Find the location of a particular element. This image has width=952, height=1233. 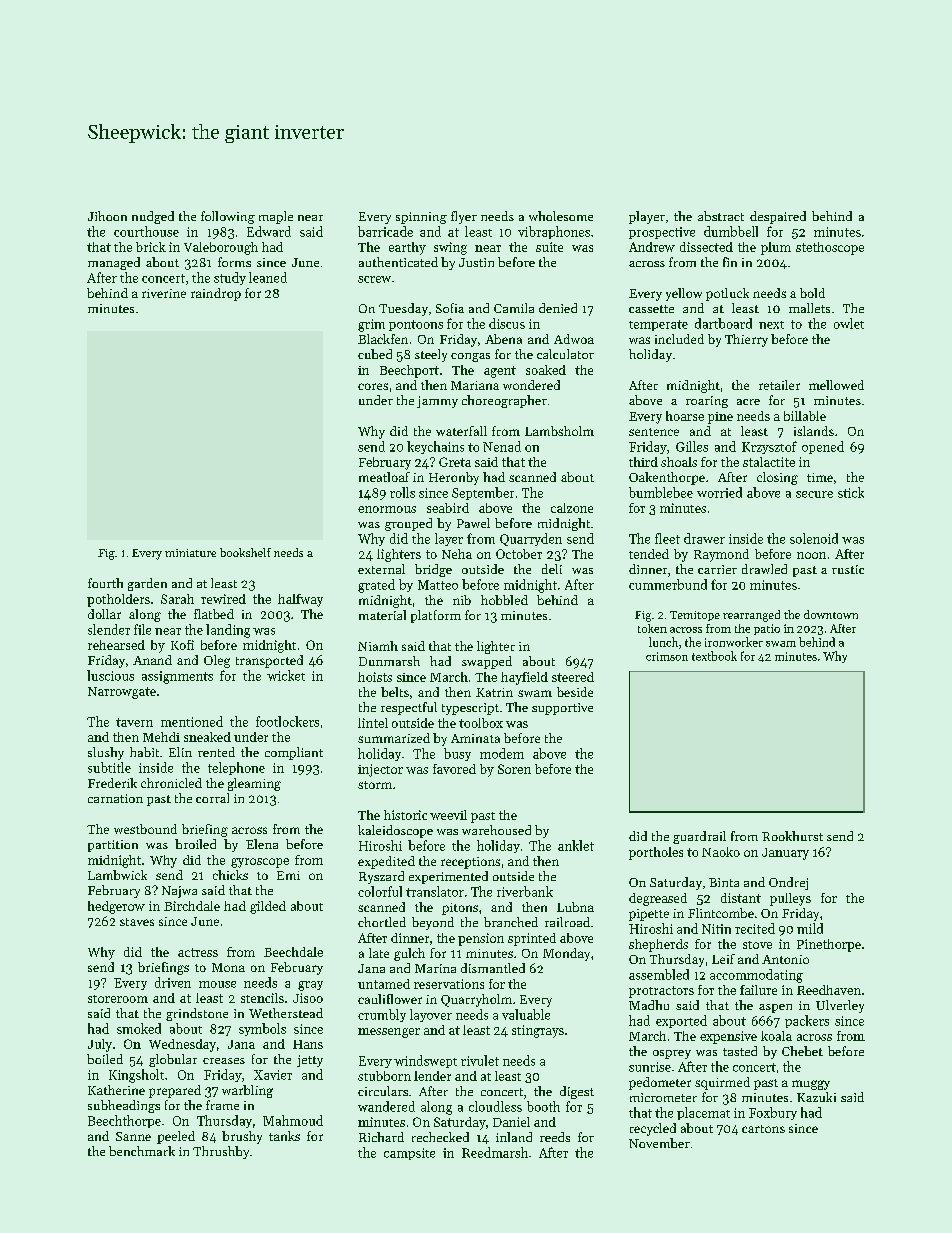

Valeborough is located at coordinates (221, 248).
